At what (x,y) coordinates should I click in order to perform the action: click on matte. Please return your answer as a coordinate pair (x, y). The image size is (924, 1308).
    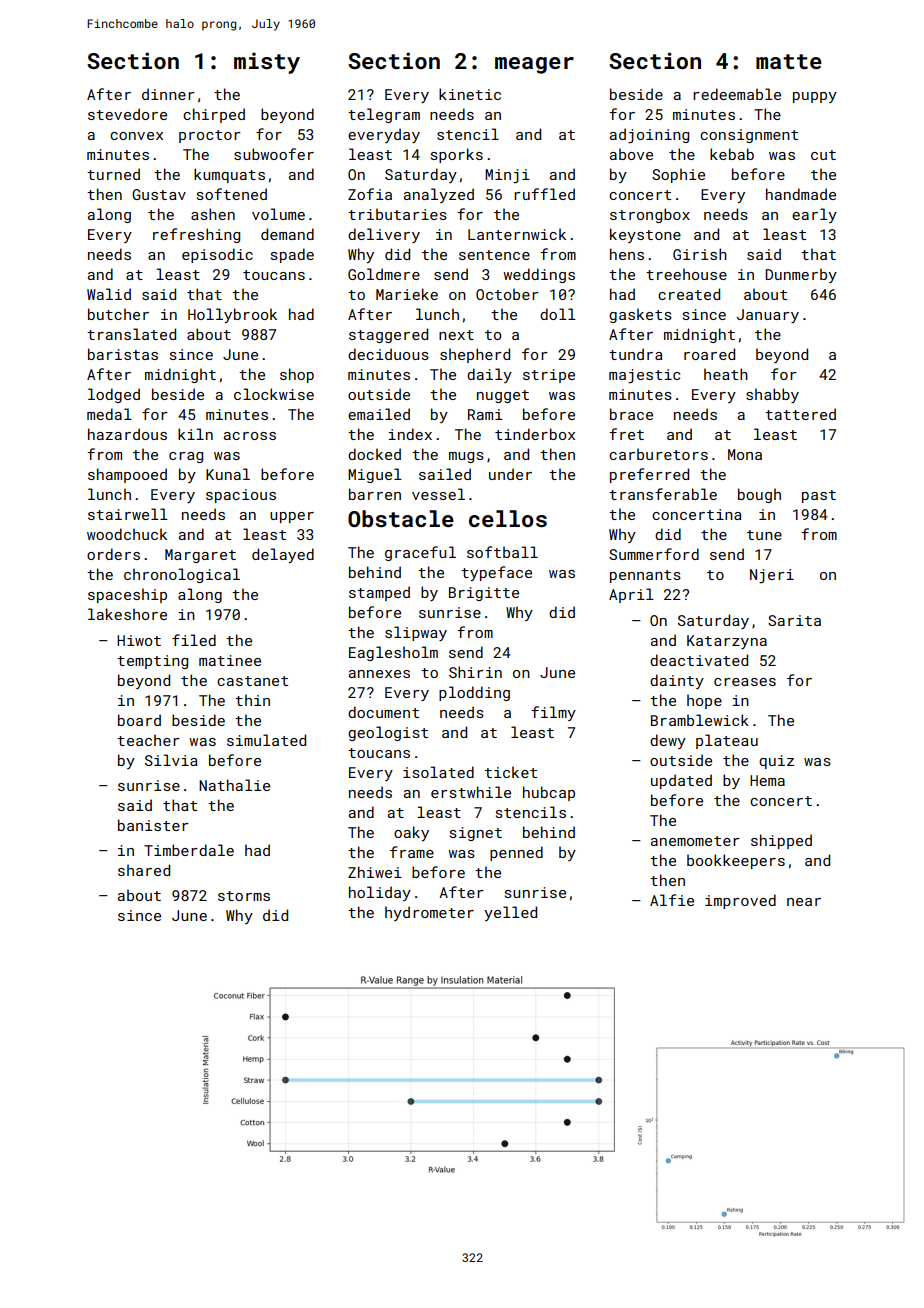
    Looking at the image, I should click on (789, 61).
